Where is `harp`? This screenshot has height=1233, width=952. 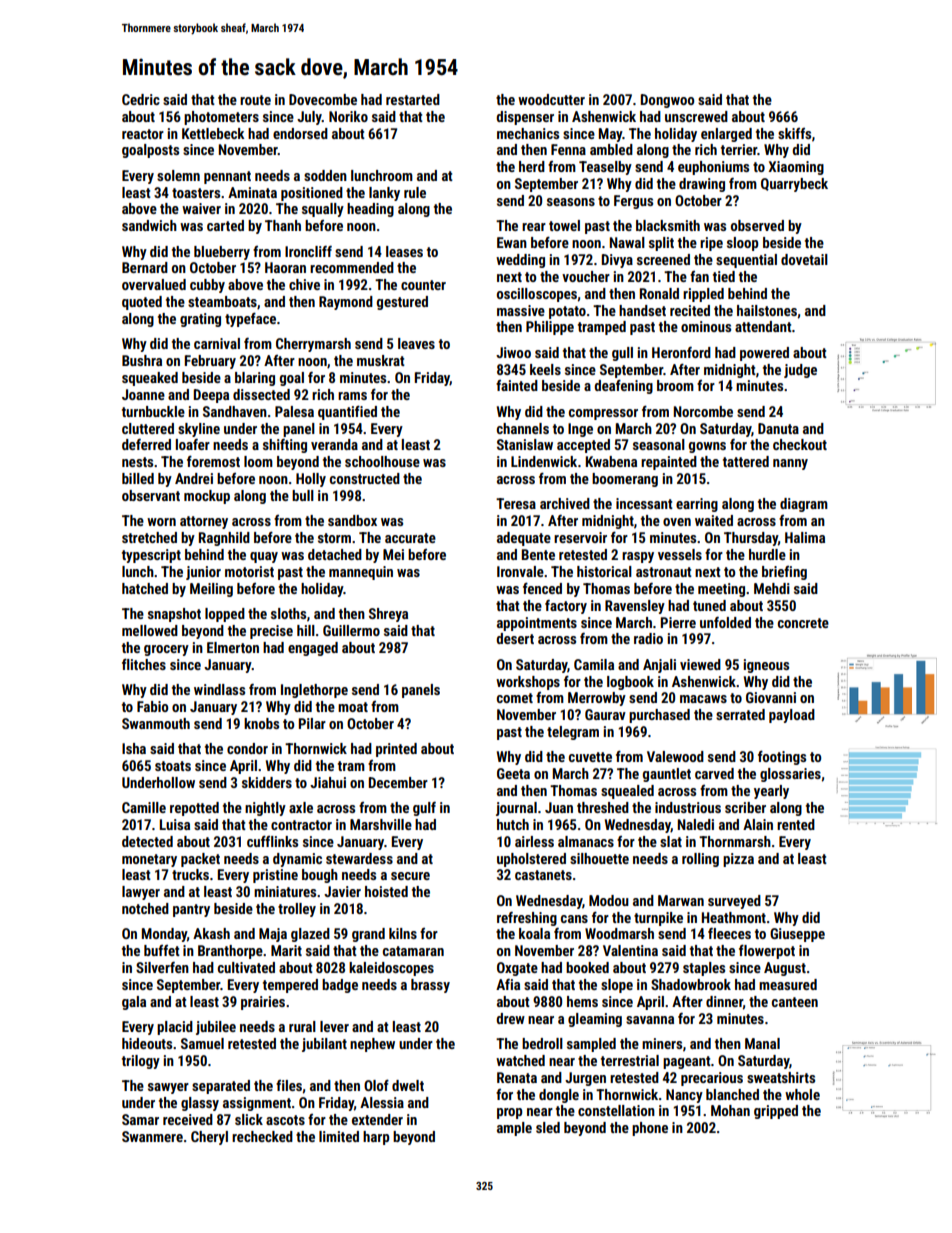 harp is located at coordinates (376, 1138).
